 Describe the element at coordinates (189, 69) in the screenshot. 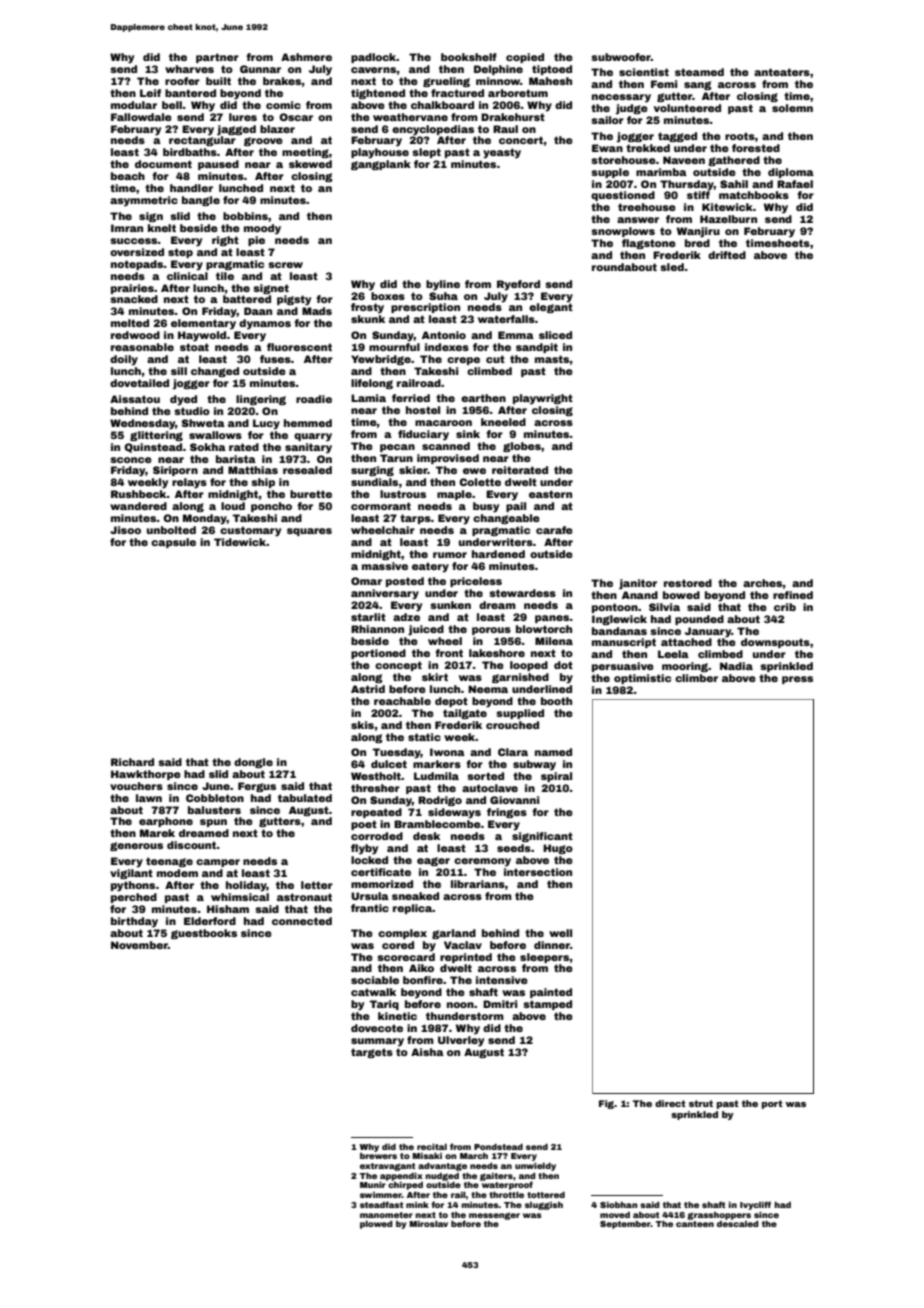

I see `wharves` at that location.
